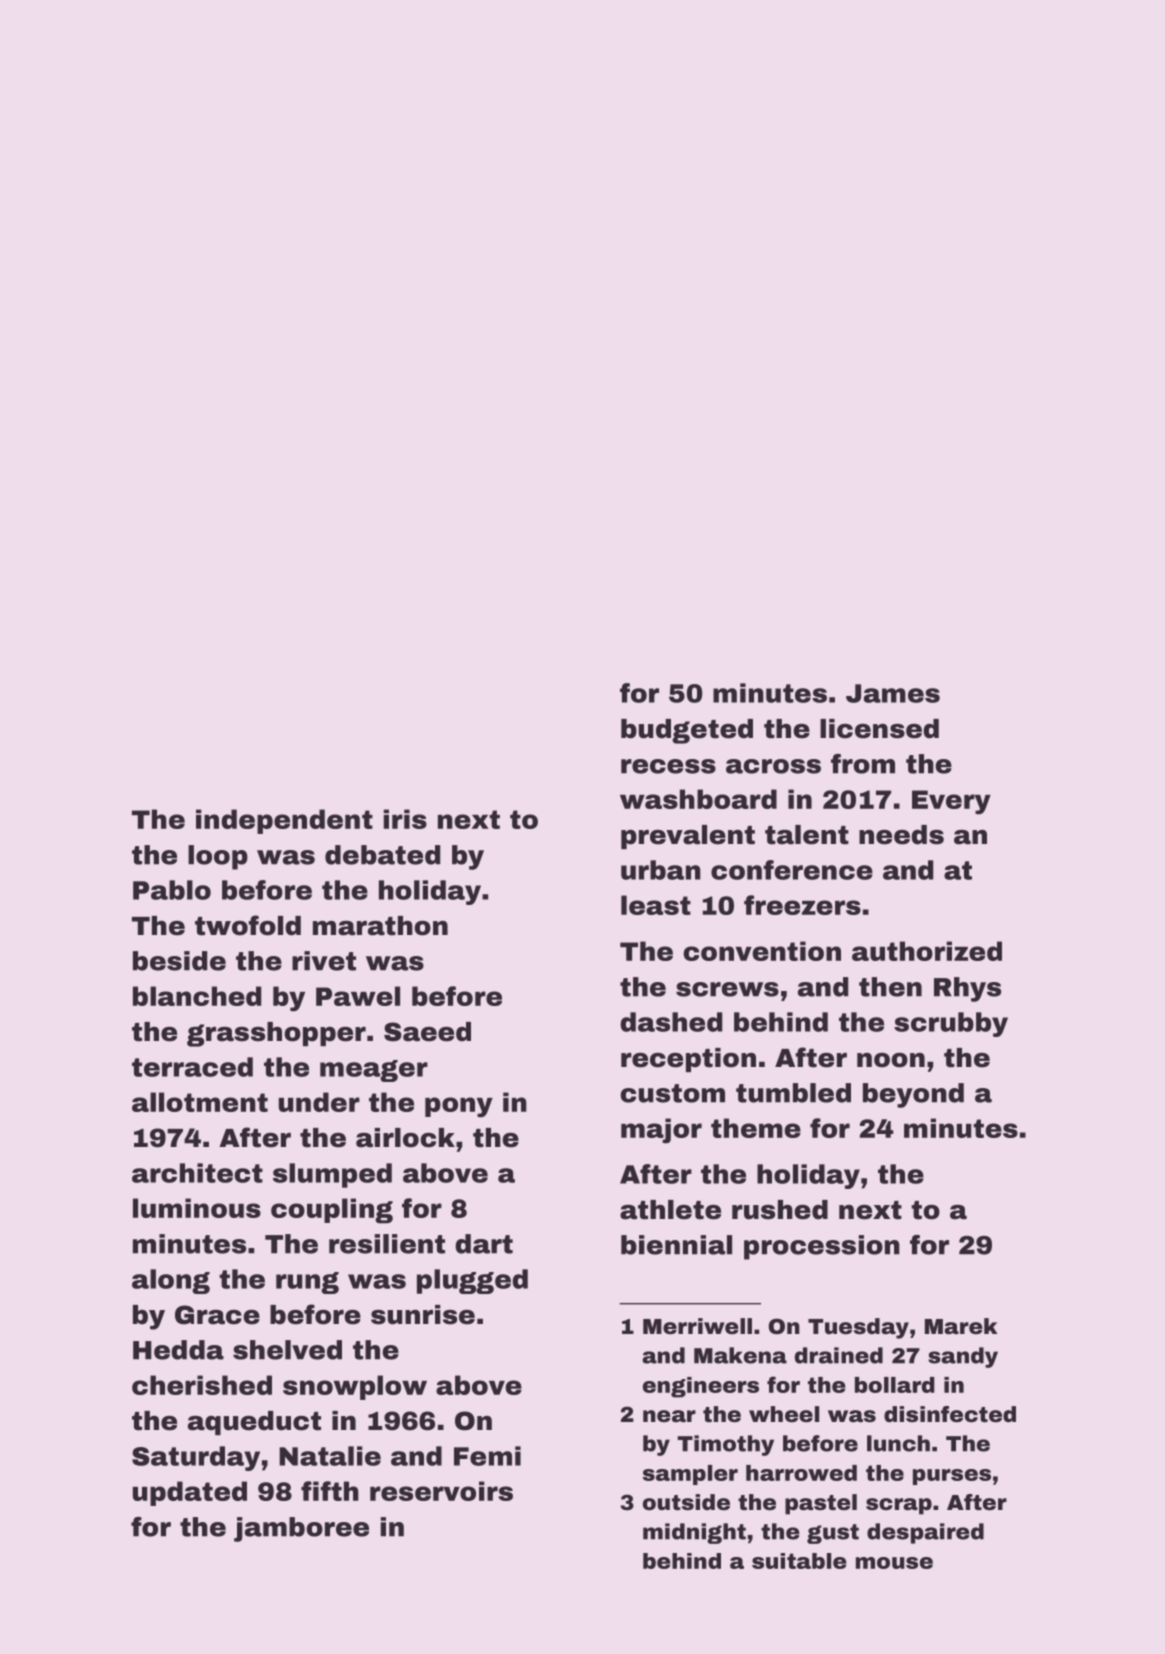  I want to click on talent, so click(807, 835).
